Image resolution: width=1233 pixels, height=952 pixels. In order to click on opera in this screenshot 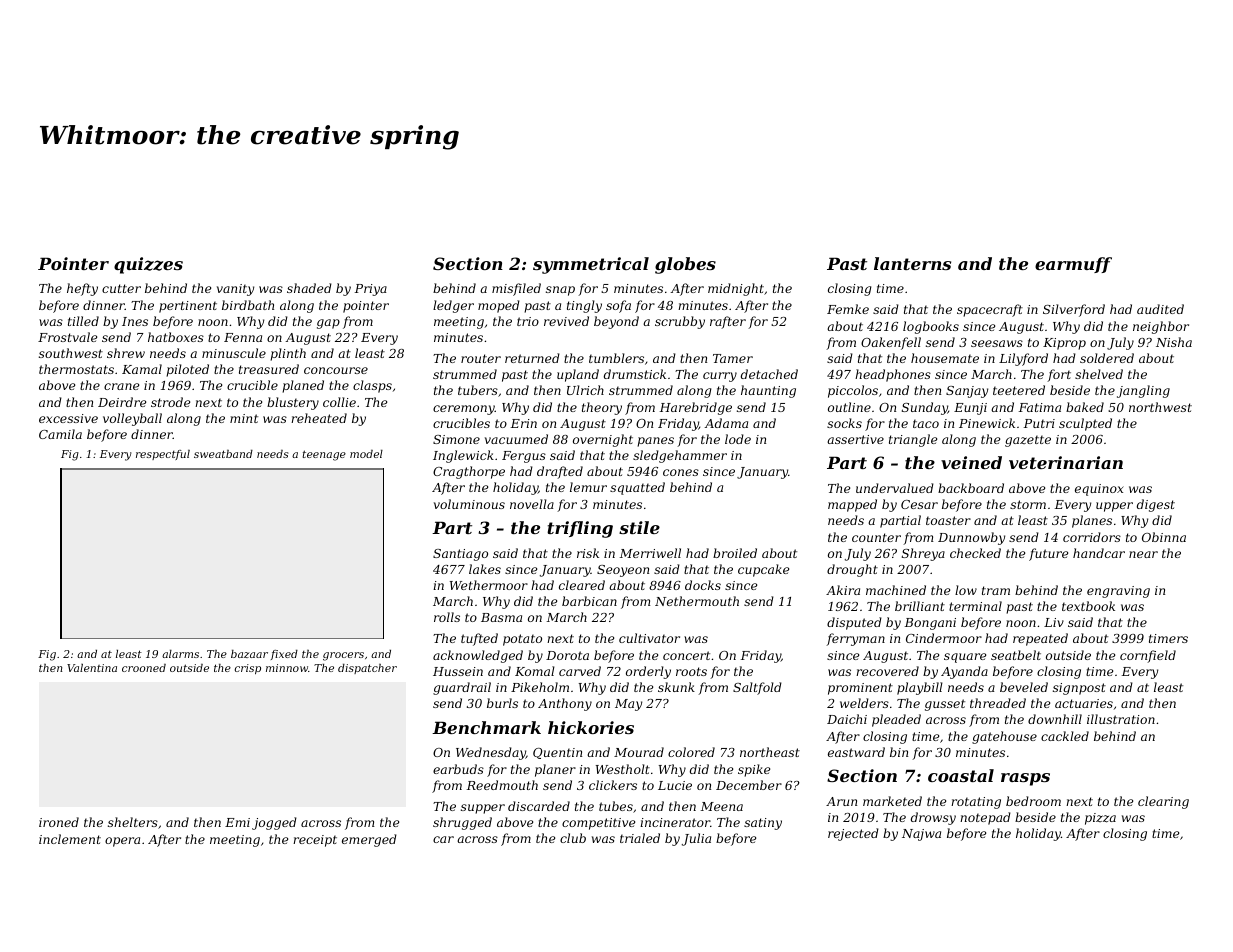, I will do `click(122, 842)`.
